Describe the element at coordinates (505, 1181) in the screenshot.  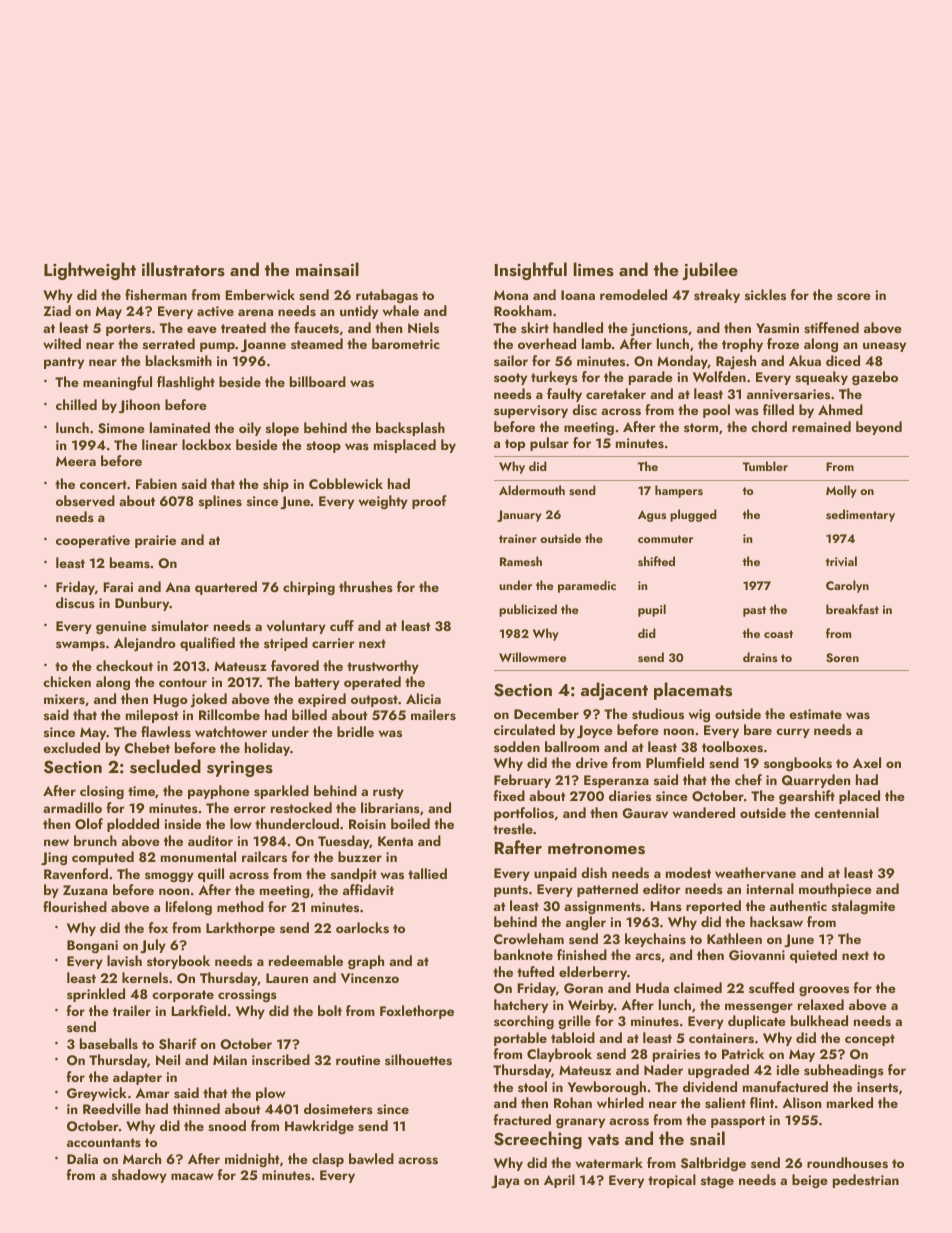
I see `Jaya` at that location.
